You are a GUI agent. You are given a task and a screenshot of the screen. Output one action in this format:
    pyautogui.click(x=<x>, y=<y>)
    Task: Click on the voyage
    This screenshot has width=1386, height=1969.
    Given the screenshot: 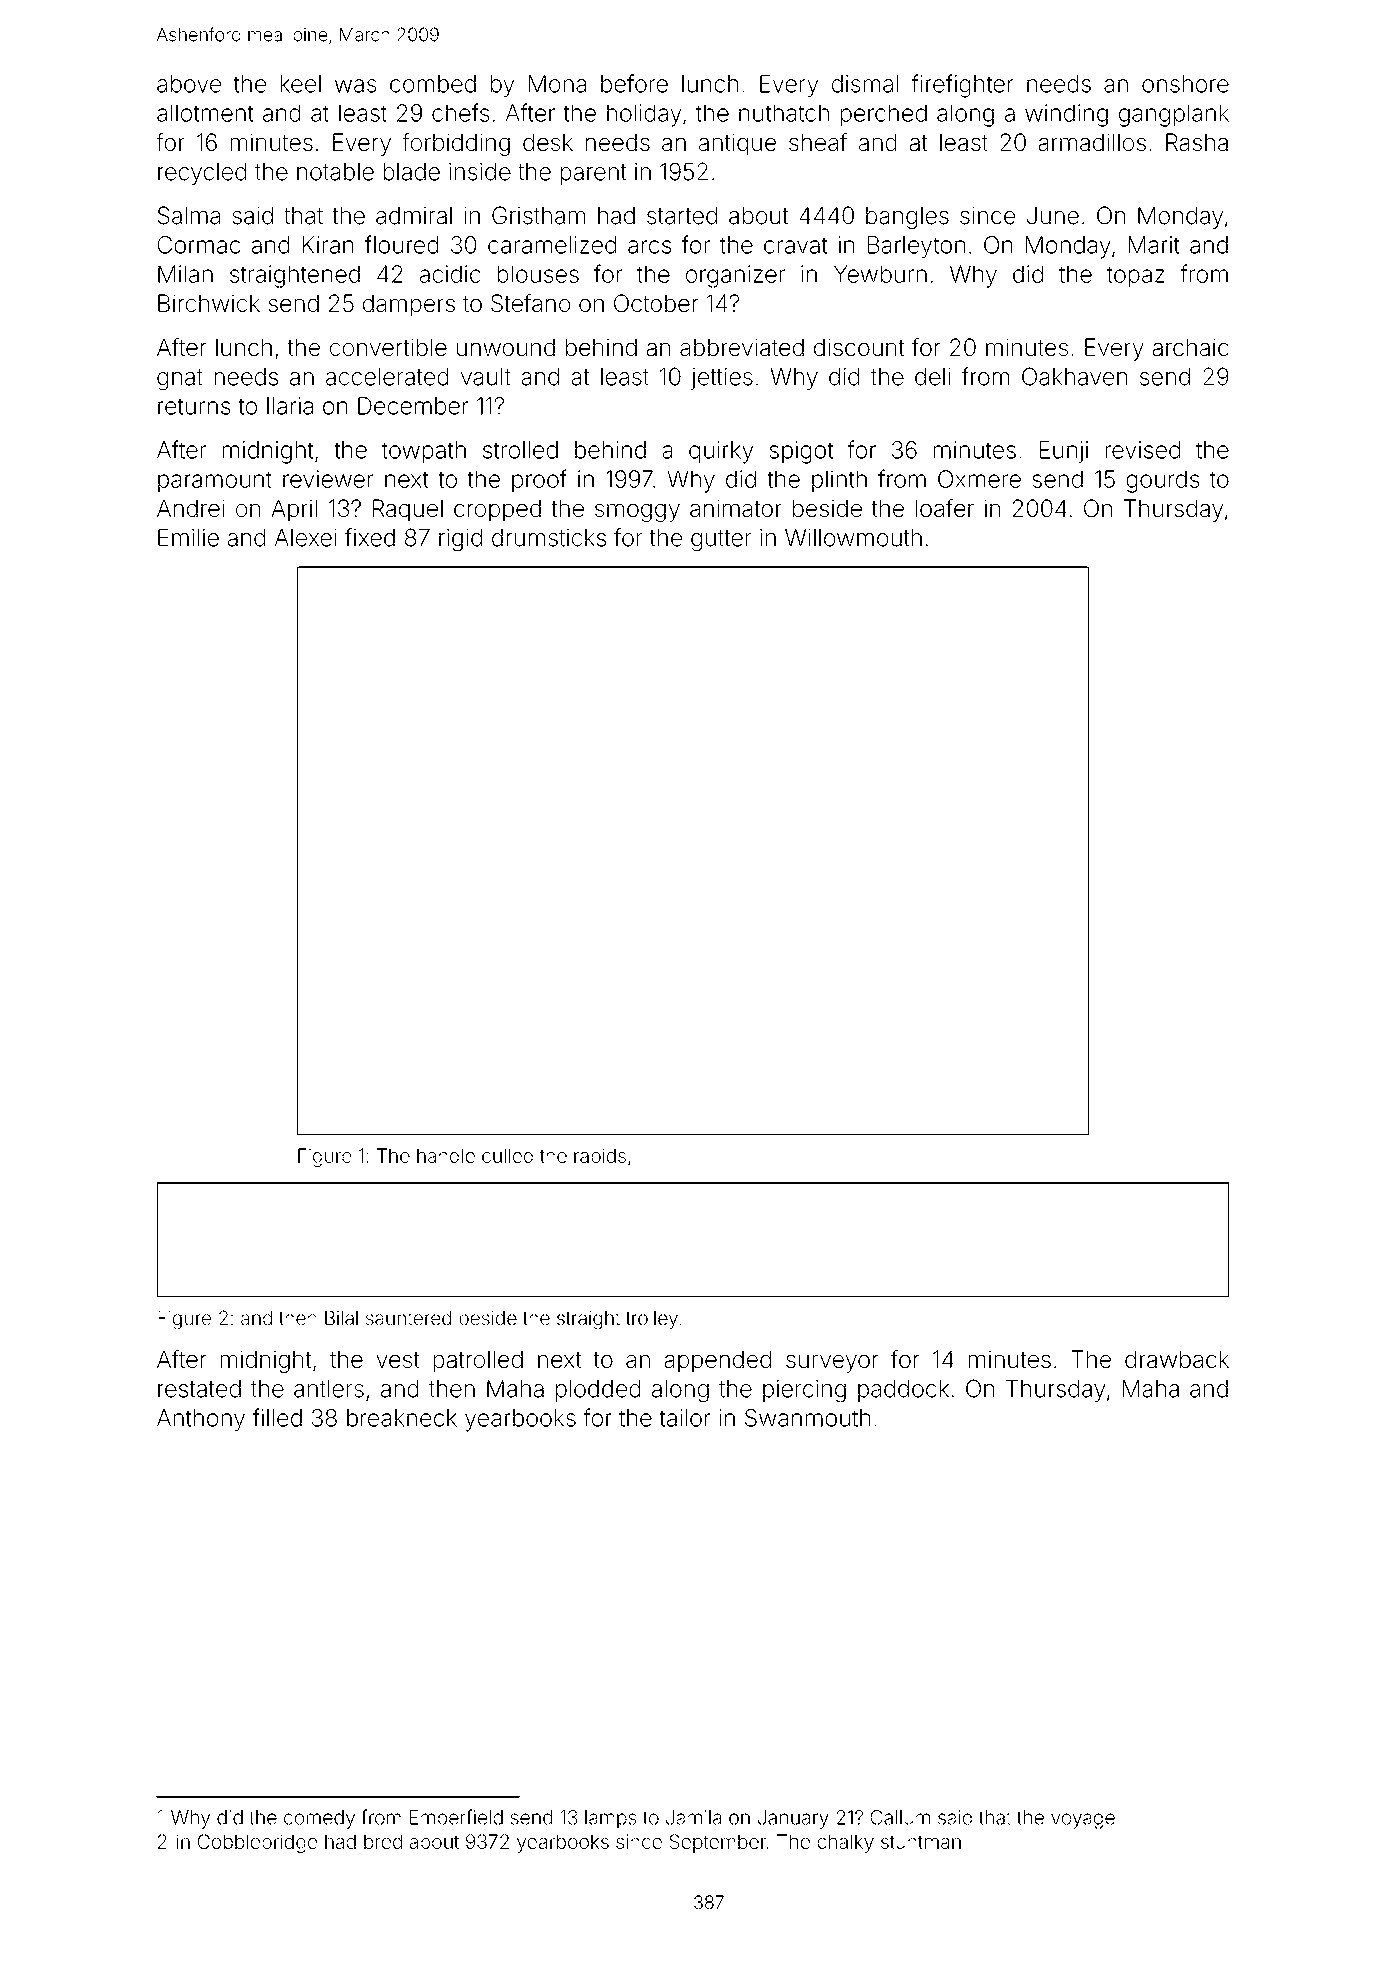 What is the action you would take?
    pyautogui.click(x=1083, y=1821)
